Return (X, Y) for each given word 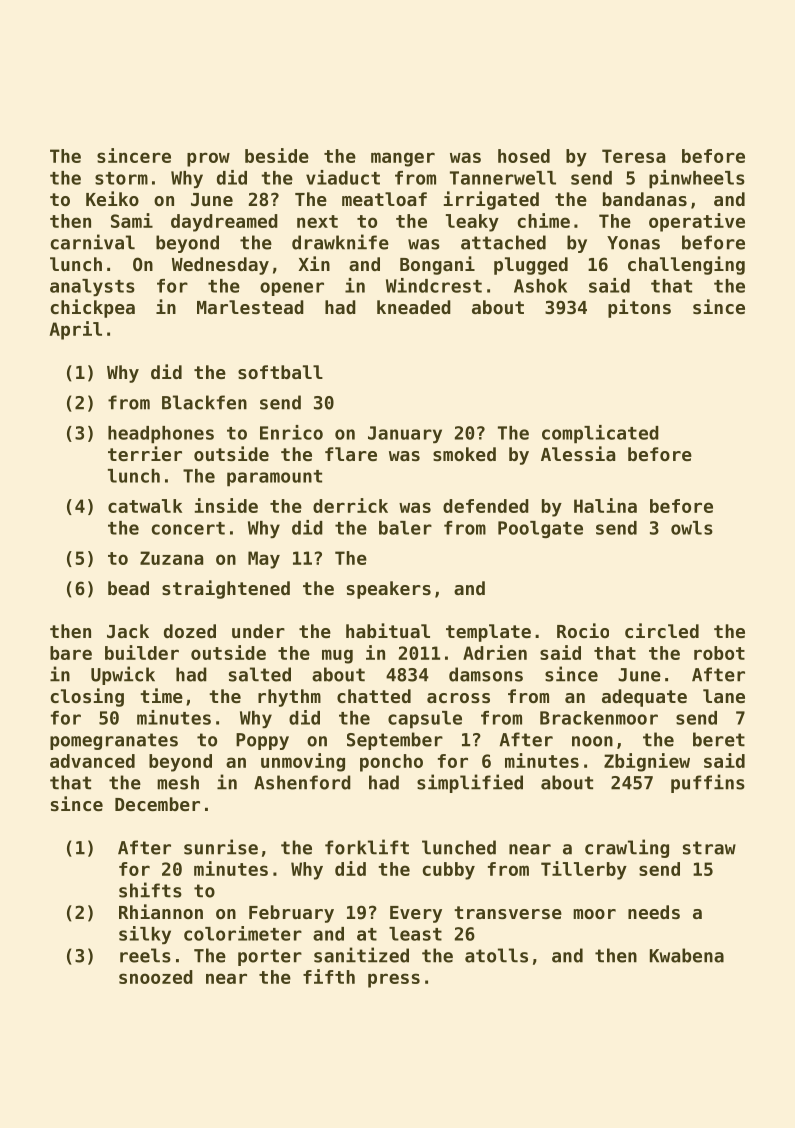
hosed (524, 156)
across (458, 698)
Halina (605, 505)
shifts (150, 890)
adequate (644, 698)
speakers (389, 590)
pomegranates (114, 741)
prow (208, 159)
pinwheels (697, 179)
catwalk (145, 506)
